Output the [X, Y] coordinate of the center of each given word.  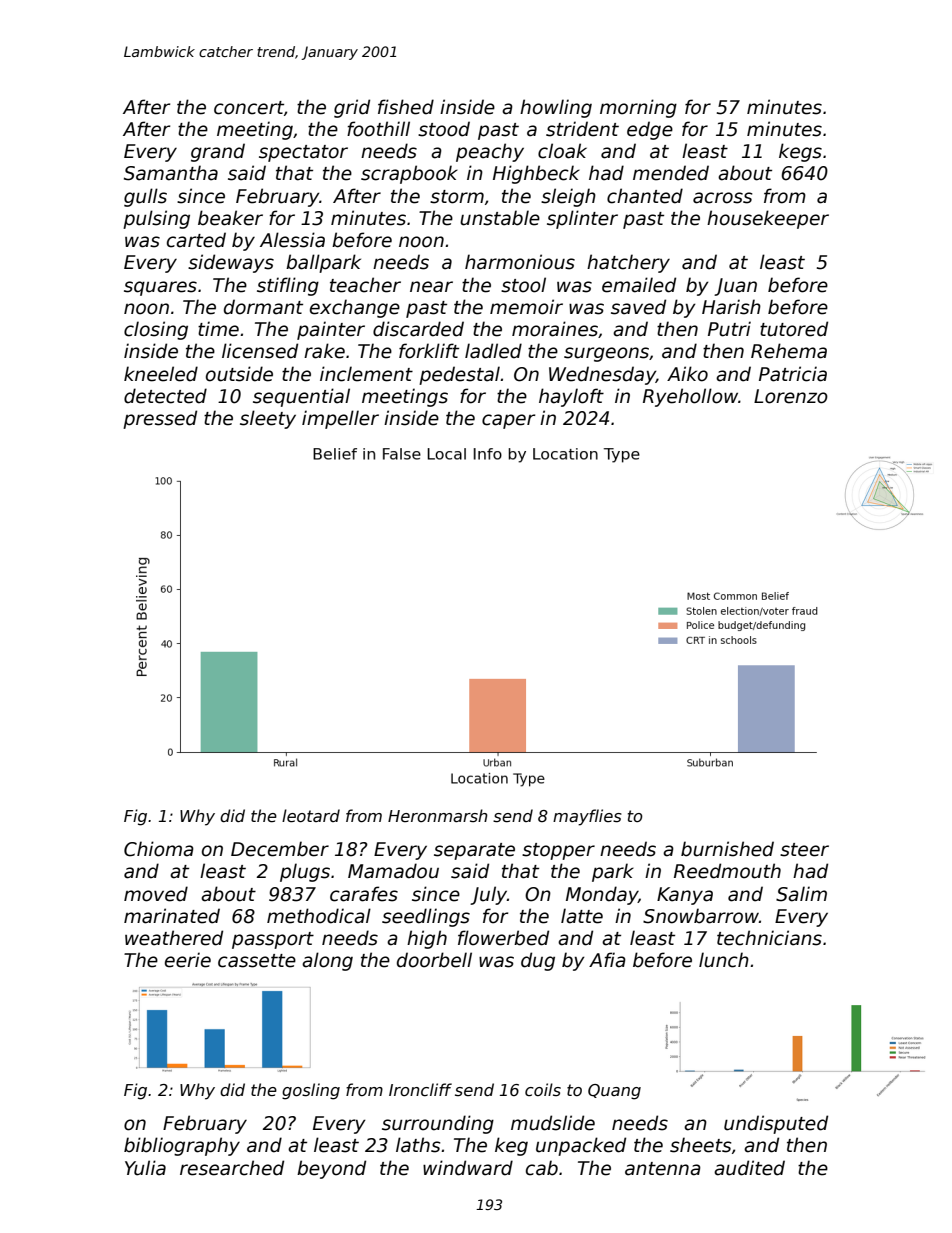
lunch [724, 960]
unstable [500, 218]
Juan [735, 287]
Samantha [171, 173]
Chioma [159, 849]
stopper [558, 851]
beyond [331, 1169]
